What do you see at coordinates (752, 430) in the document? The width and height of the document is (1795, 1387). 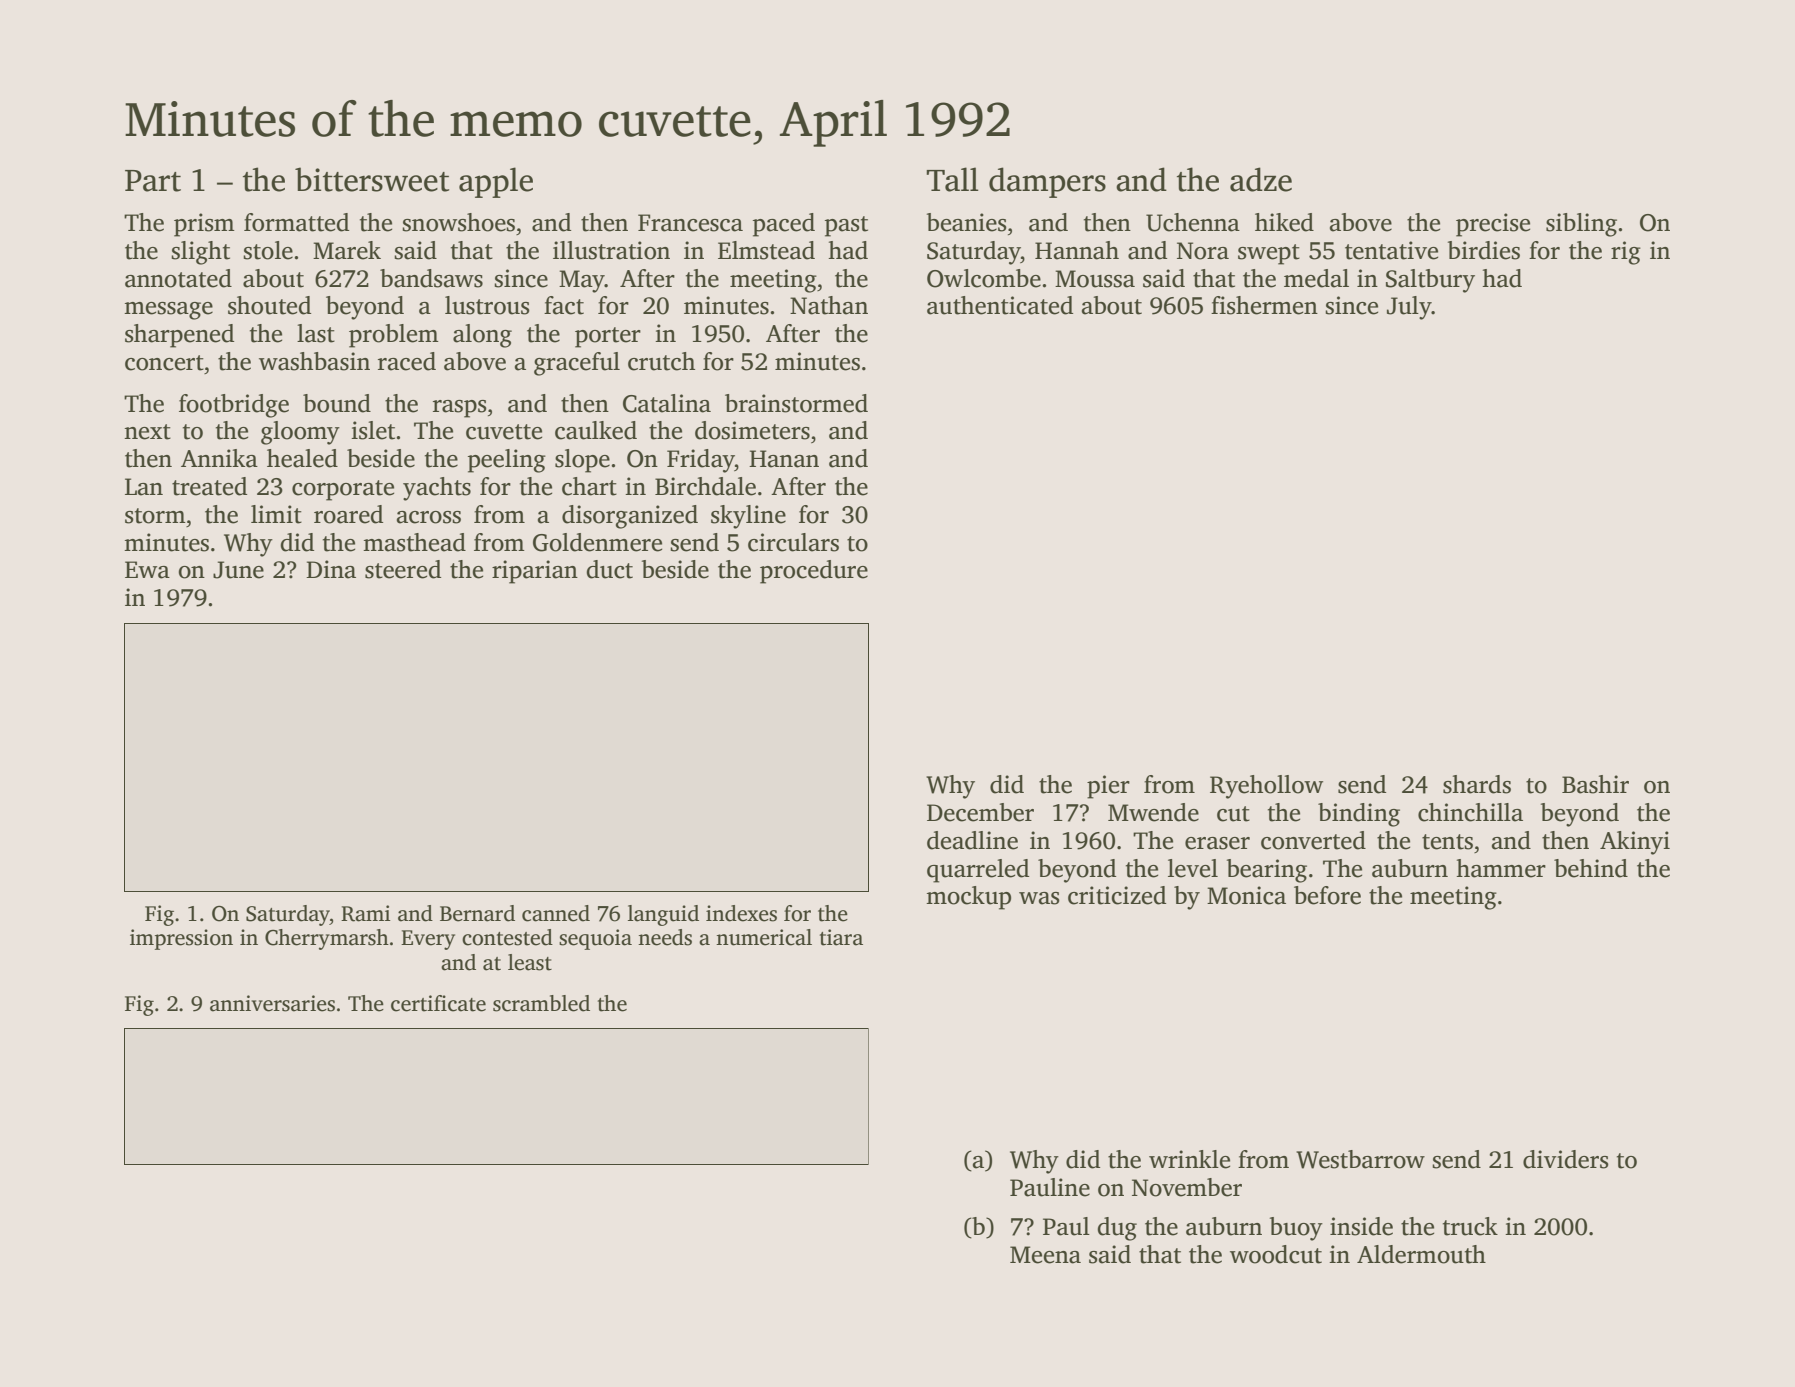 I see `dosimeters` at bounding box center [752, 430].
